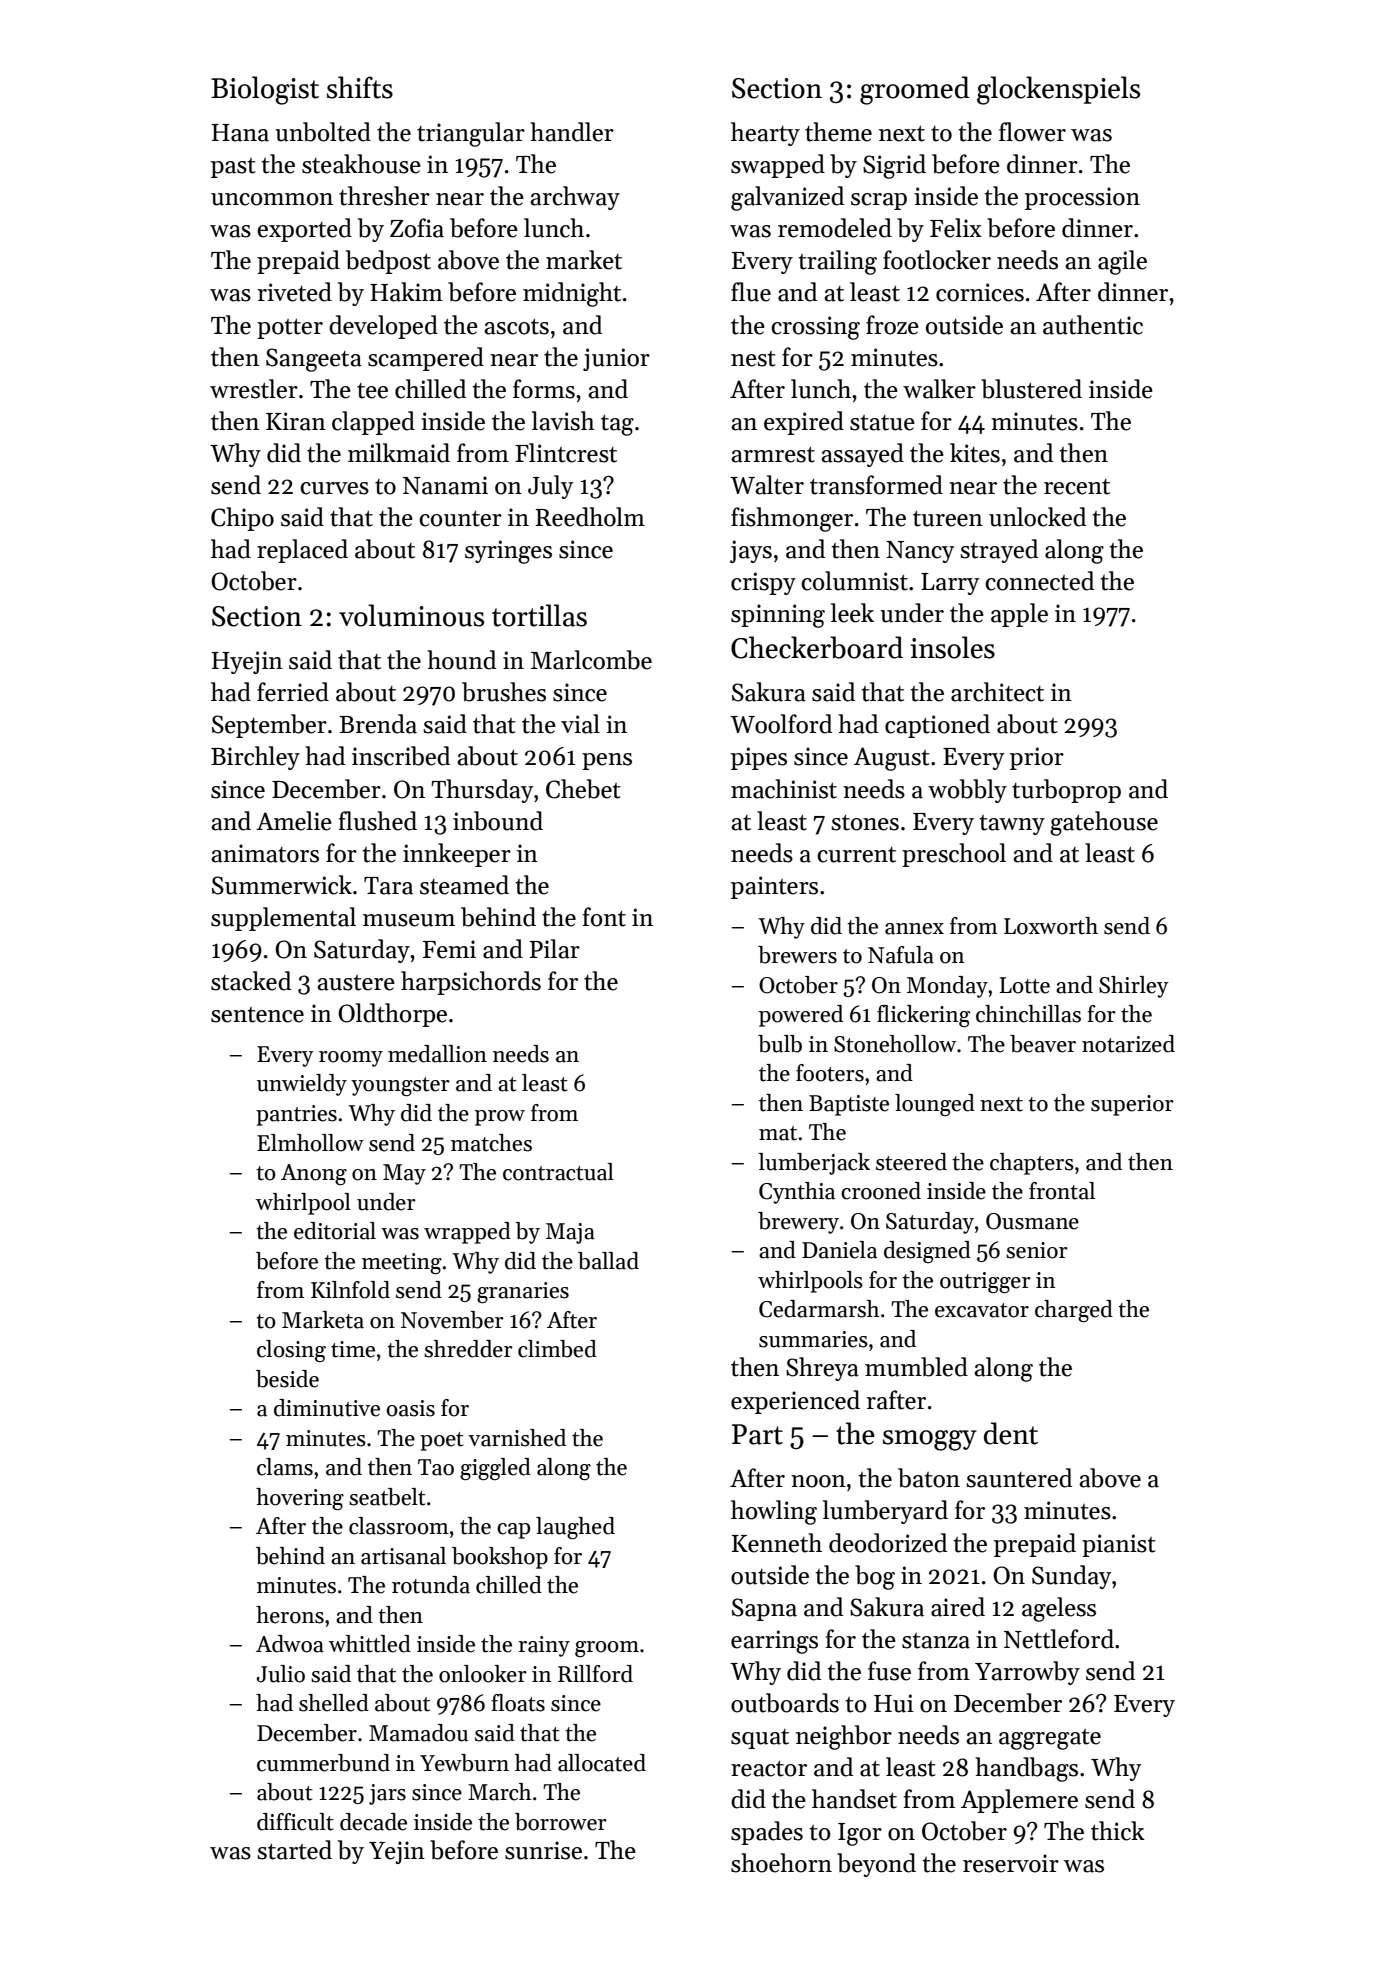  Describe the element at coordinates (1058, 90) in the screenshot. I see `glockenspiels` at that location.
